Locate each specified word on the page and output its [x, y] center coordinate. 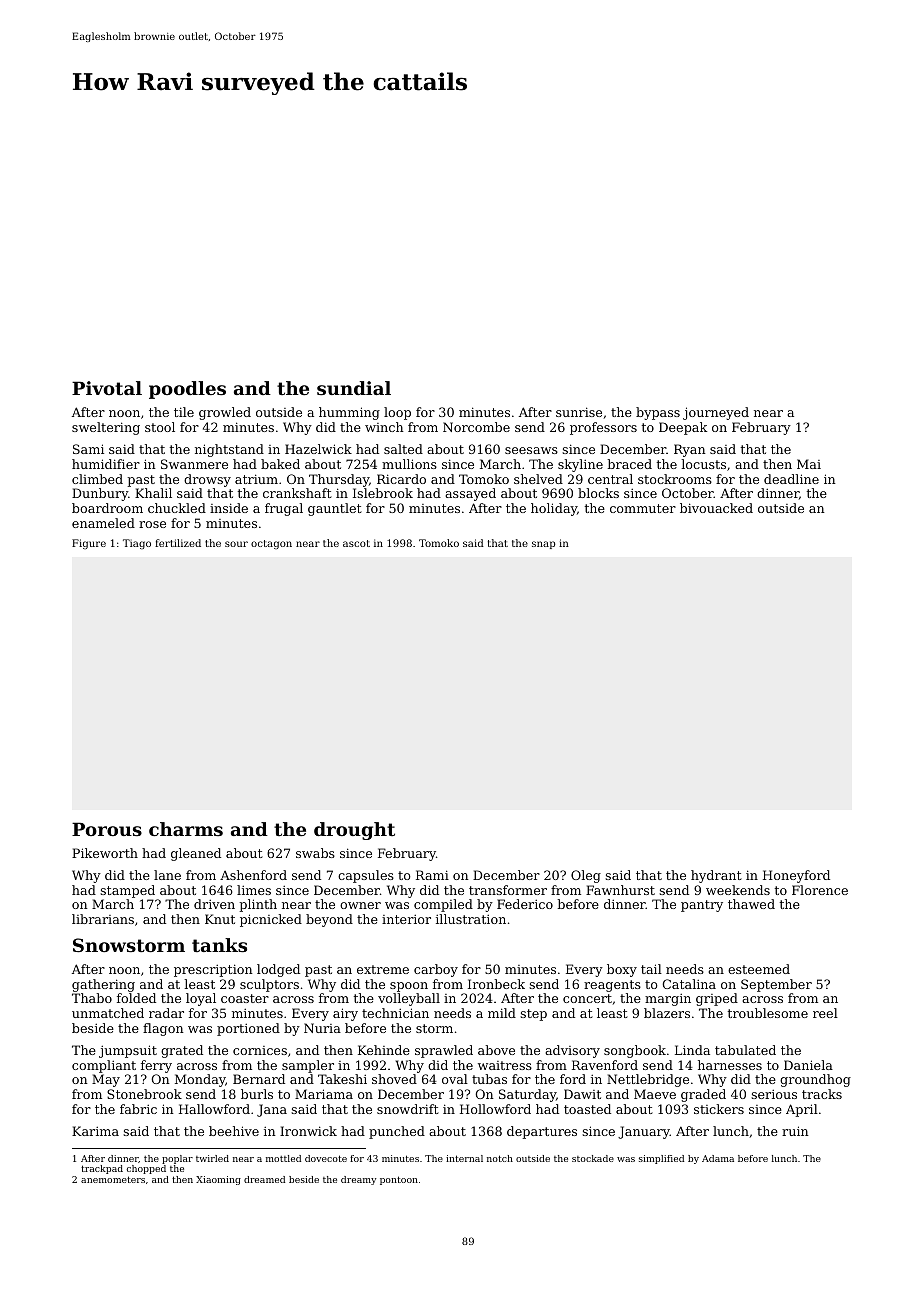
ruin [795, 1131]
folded [136, 998]
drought [354, 831]
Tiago [137, 544]
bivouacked [716, 508]
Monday [200, 1080]
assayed [470, 494]
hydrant [716, 876]
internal [464, 1158]
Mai [809, 464]
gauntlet [335, 509]
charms [186, 829]
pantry [702, 906]
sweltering [106, 428]
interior [406, 919]
